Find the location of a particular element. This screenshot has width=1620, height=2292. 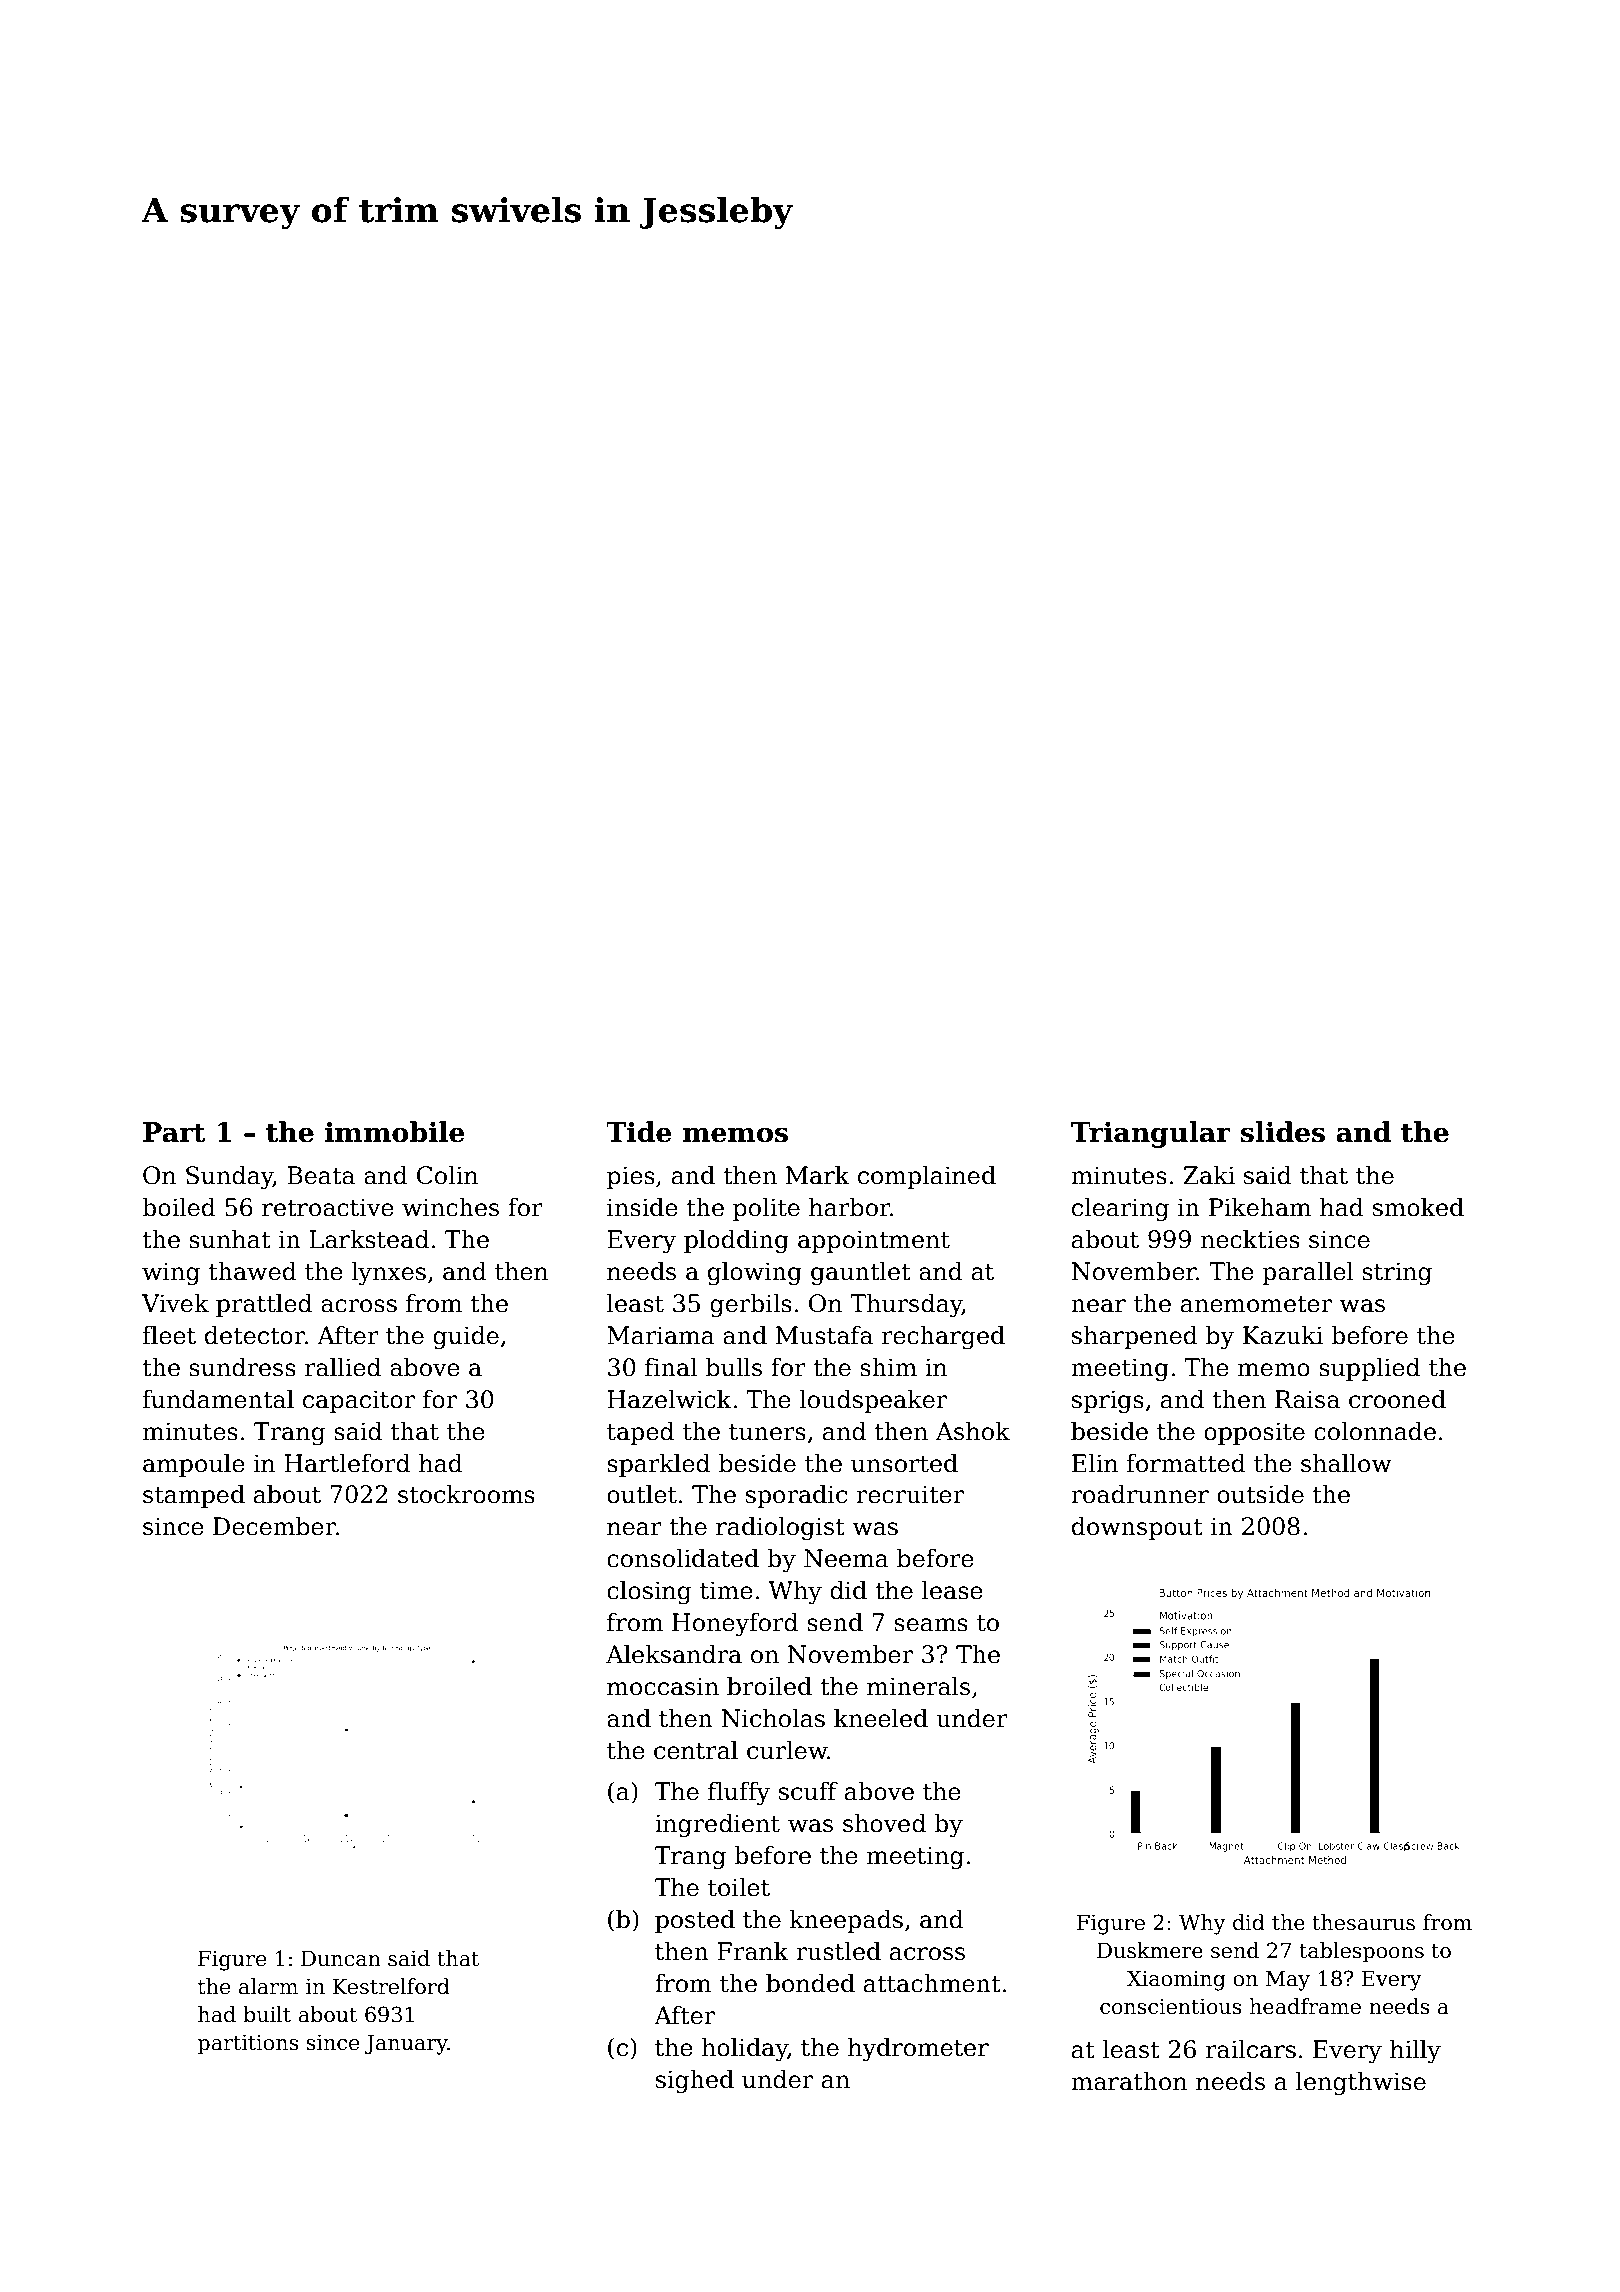

built is located at coordinates (267, 2014).
